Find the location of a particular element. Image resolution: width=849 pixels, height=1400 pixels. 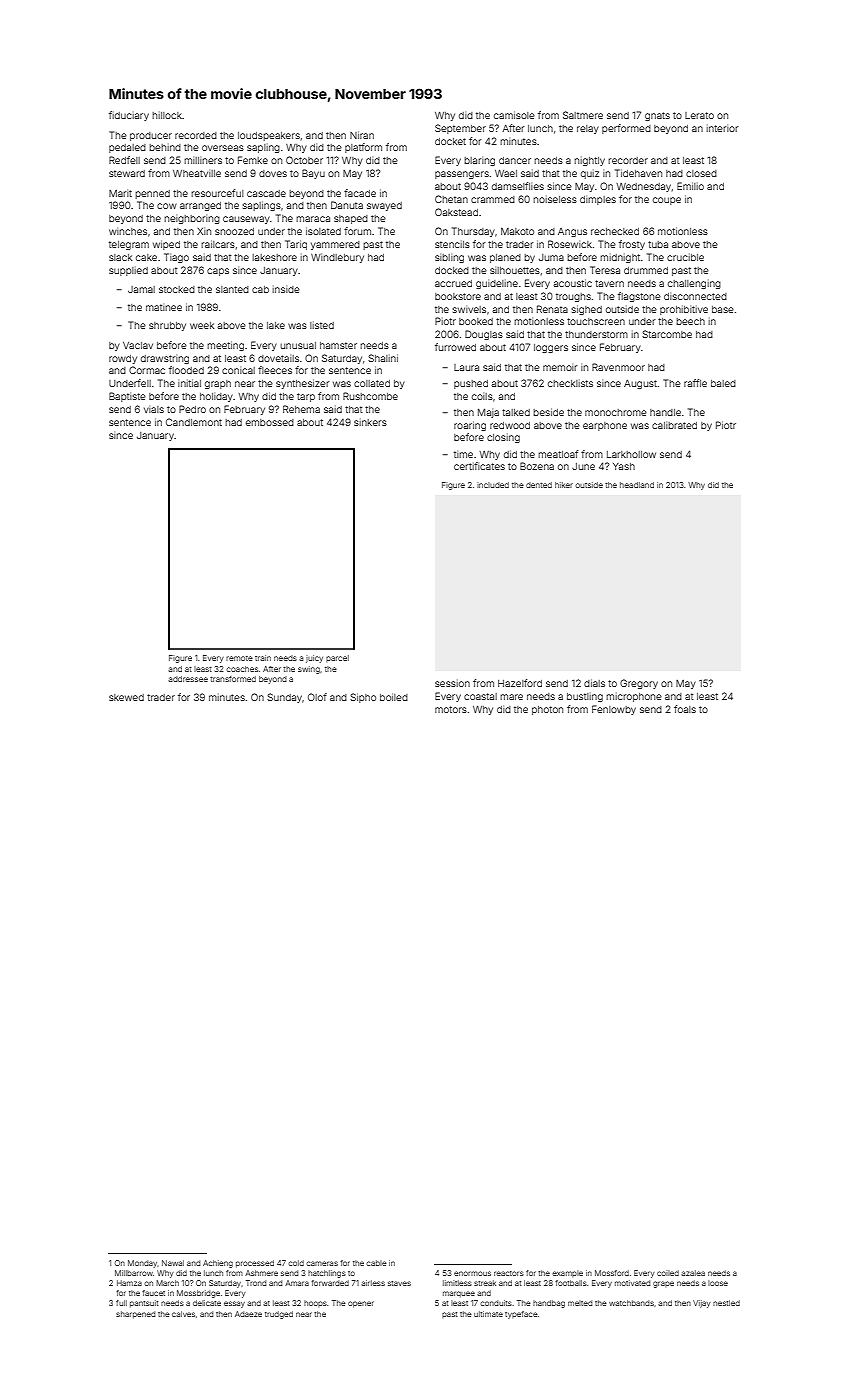

azalea is located at coordinates (693, 1273).
